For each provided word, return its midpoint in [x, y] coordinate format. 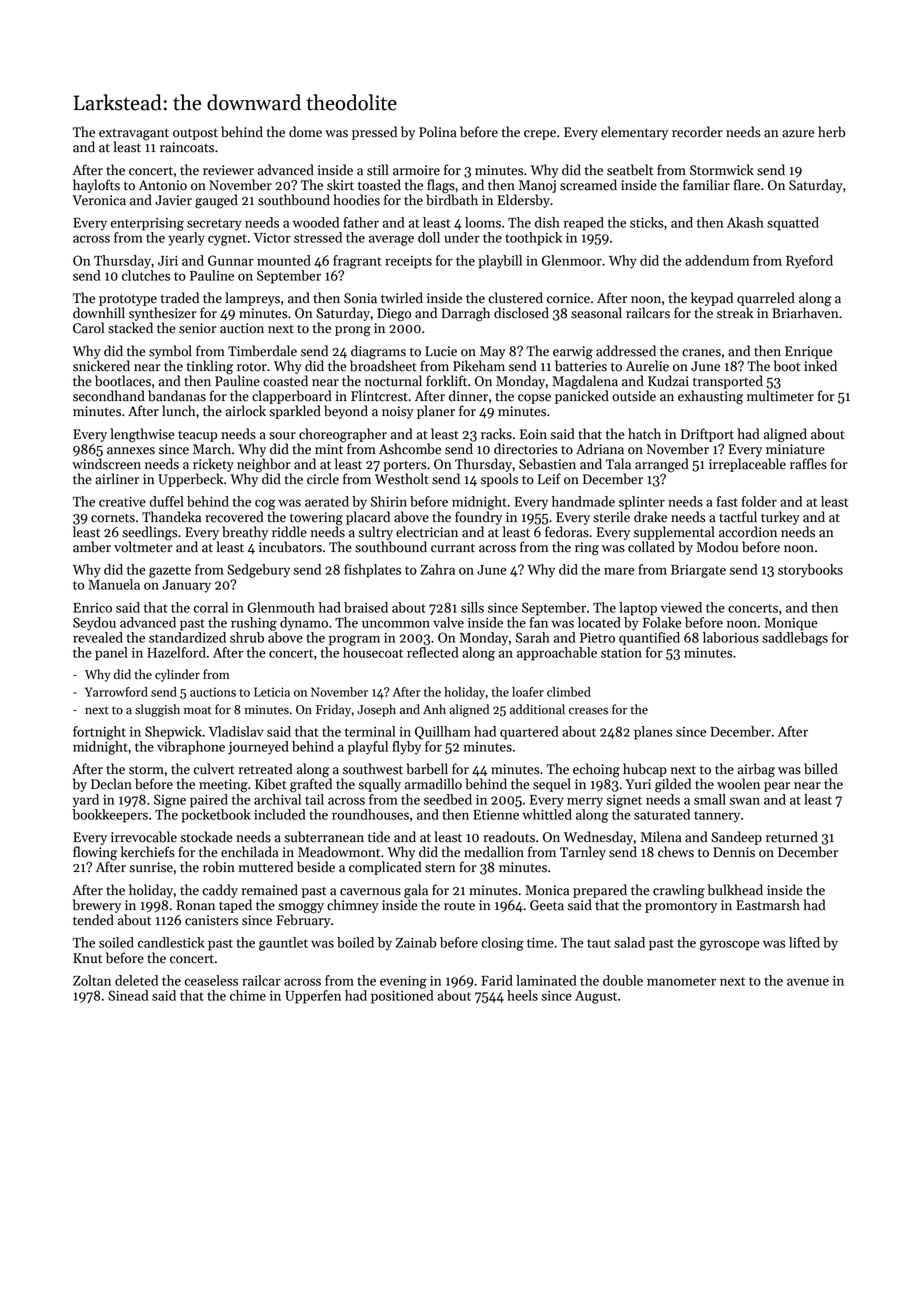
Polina [437, 132]
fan [539, 622]
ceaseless [211, 980]
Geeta [547, 905]
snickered [101, 366]
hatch [644, 434]
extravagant [134, 134]
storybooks [810, 571]
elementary [634, 133]
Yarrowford [116, 692]
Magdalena [585, 382]
